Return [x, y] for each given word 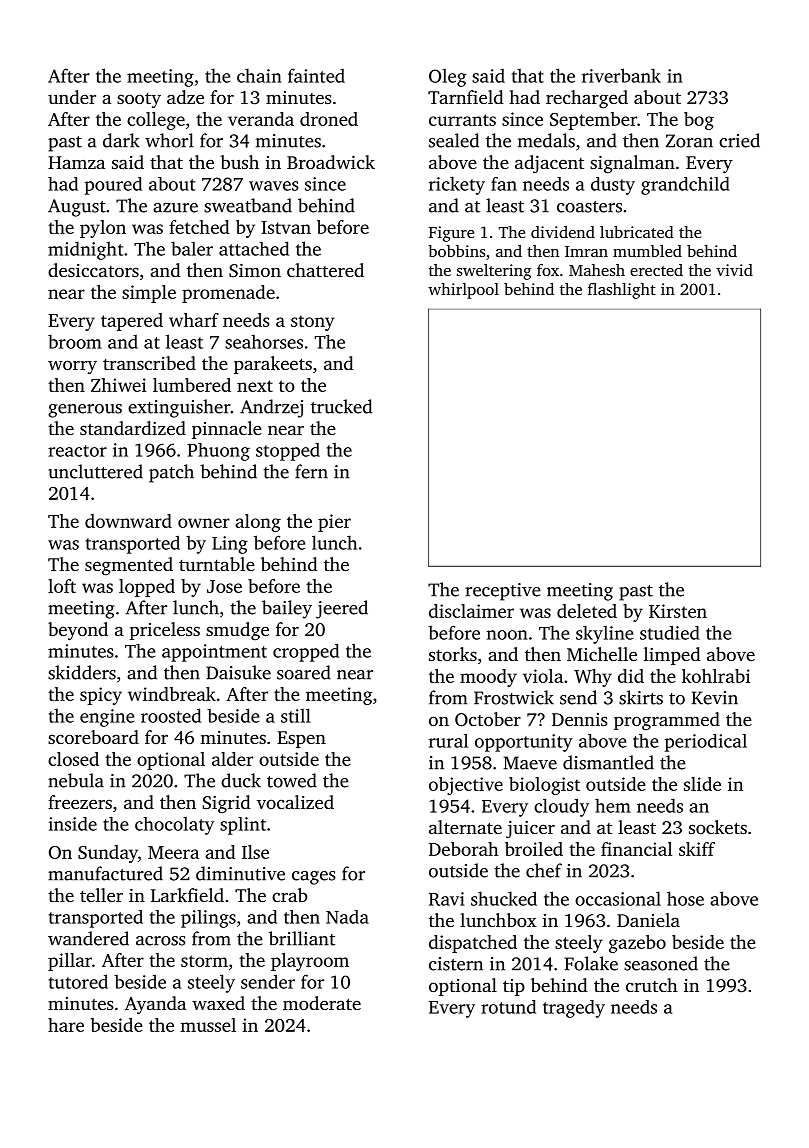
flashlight [622, 291]
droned [329, 119]
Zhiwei [118, 385]
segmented [129, 566]
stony [312, 323]
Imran [586, 251]
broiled [534, 849]
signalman [632, 164]
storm [204, 961]
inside [73, 824]
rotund [508, 1007]
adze [185, 97]
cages [314, 878]
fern [311, 471]
